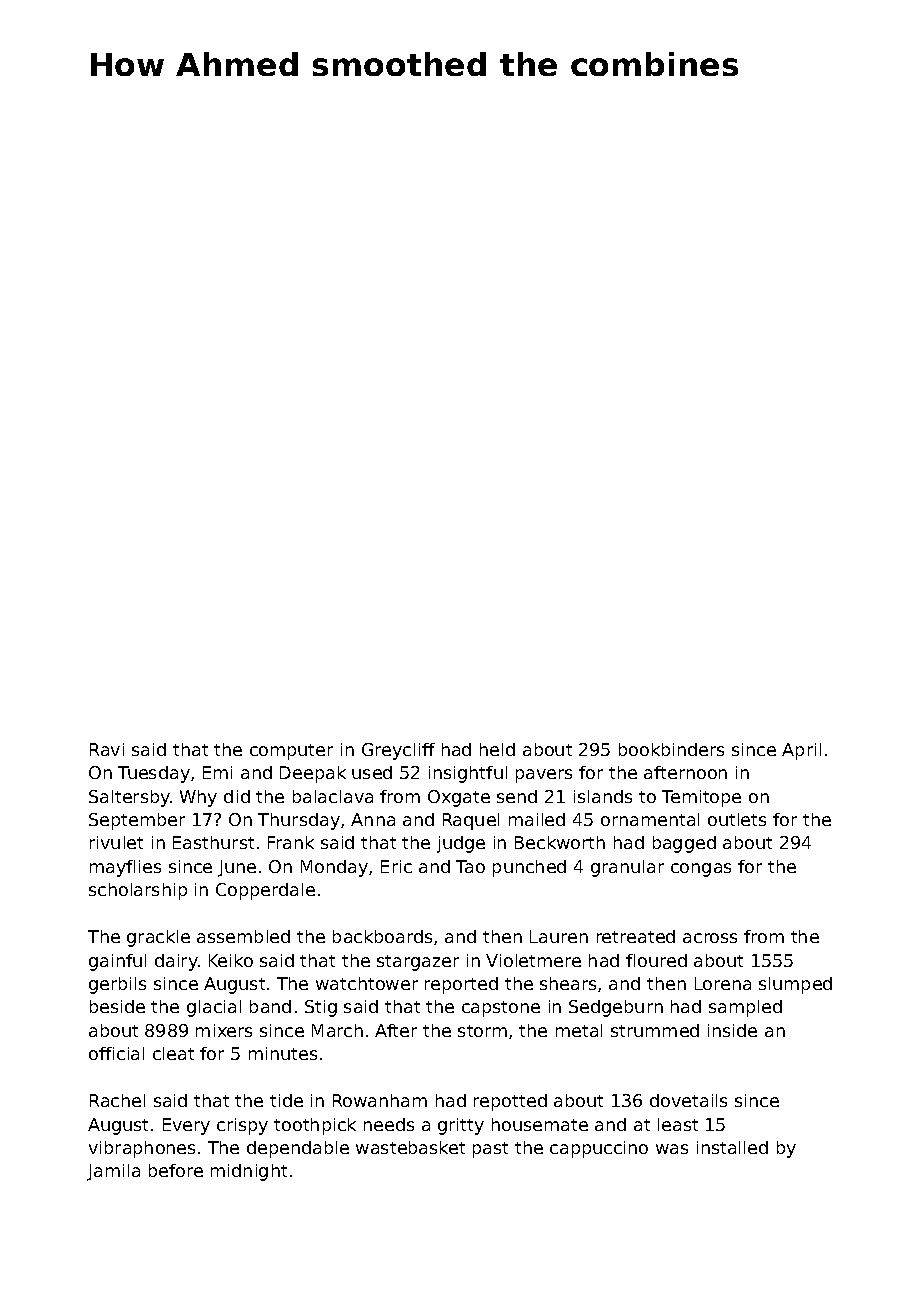 The width and height of the screenshot is (924, 1314). Describe the element at coordinates (116, 1053) in the screenshot. I see `official` at that location.
